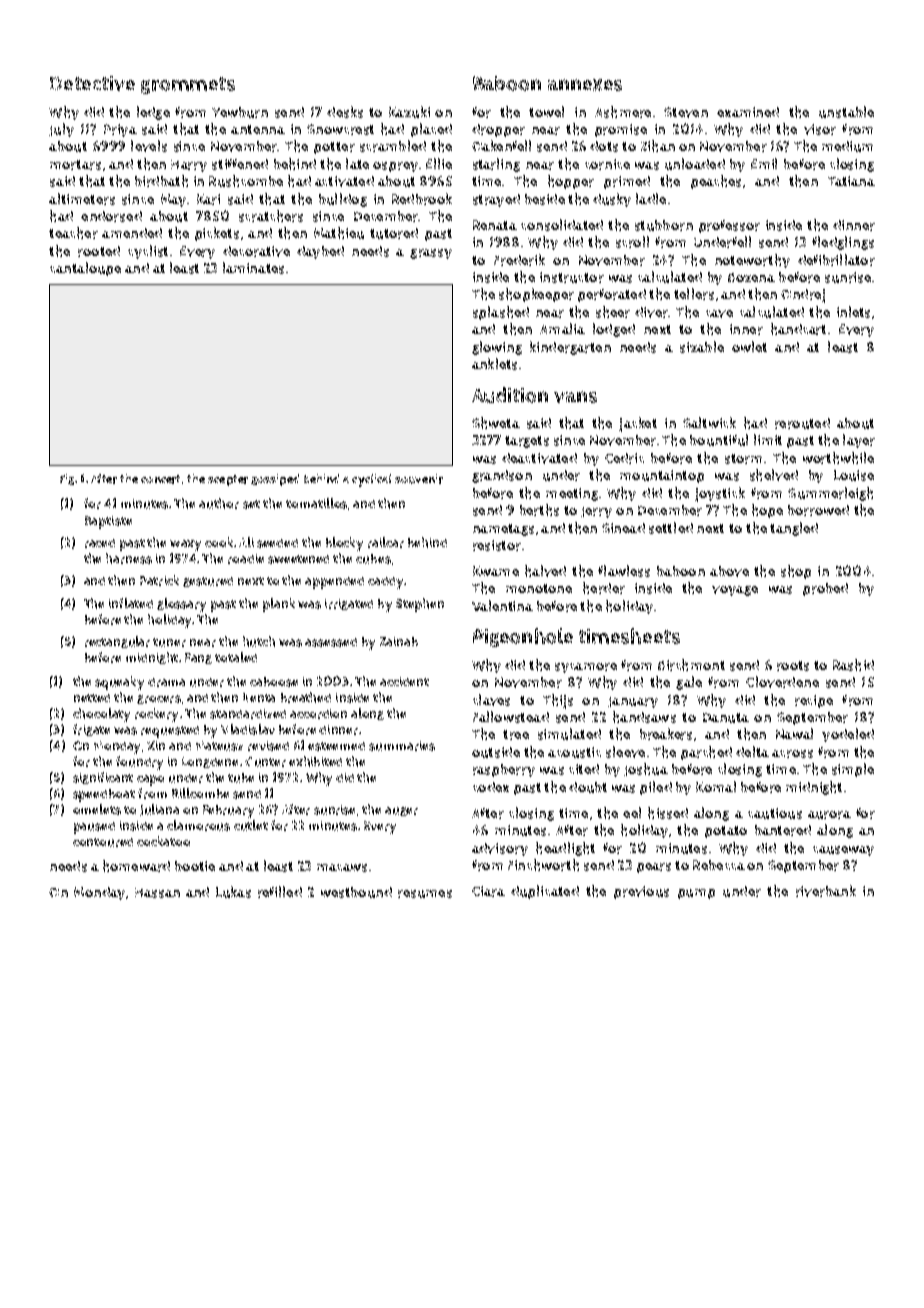  What do you see at coordinates (399, 641) in the image?
I see `Zainab` at bounding box center [399, 641].
